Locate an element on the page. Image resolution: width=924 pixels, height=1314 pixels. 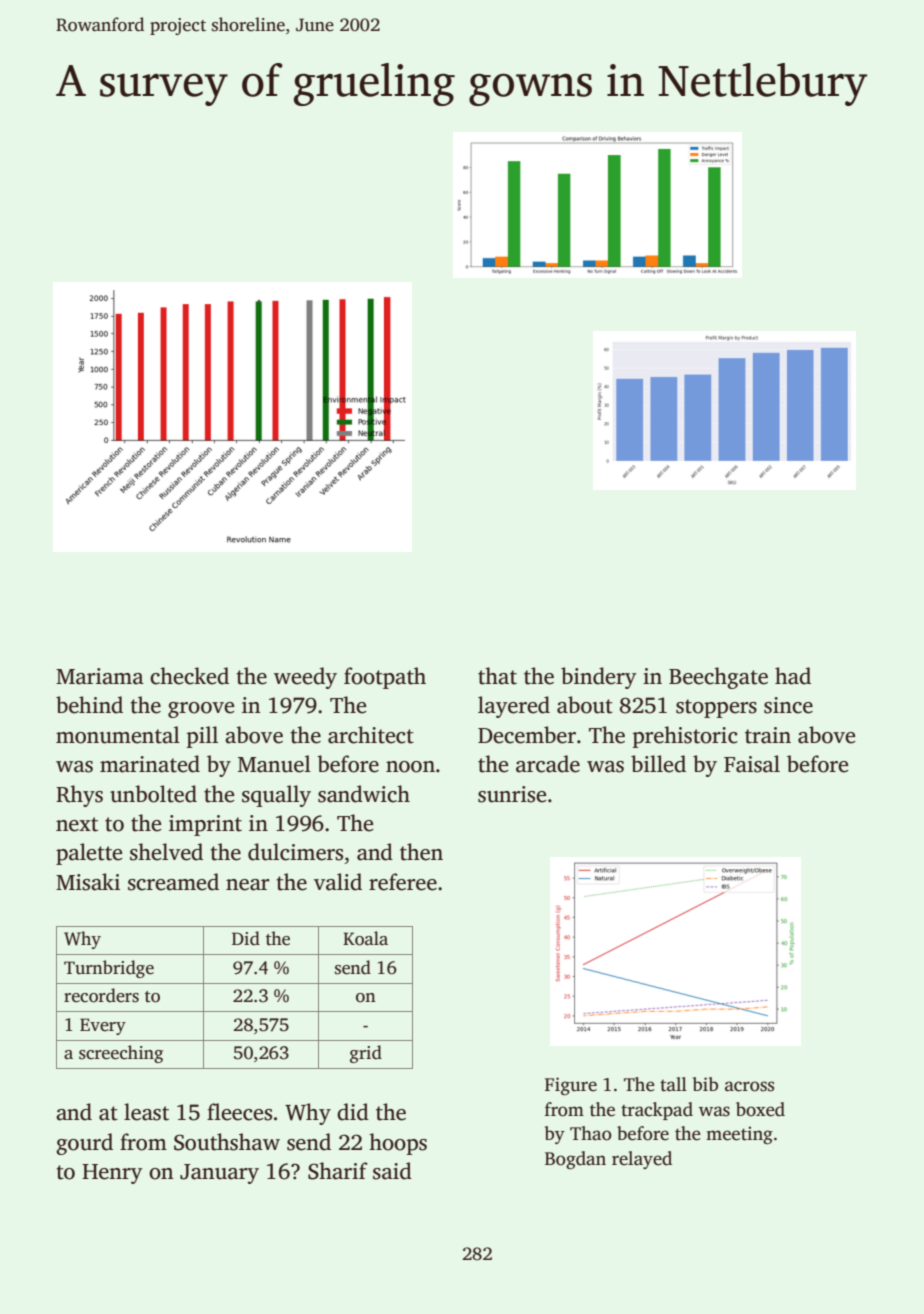
referee is located at coordinates (403, 882).
